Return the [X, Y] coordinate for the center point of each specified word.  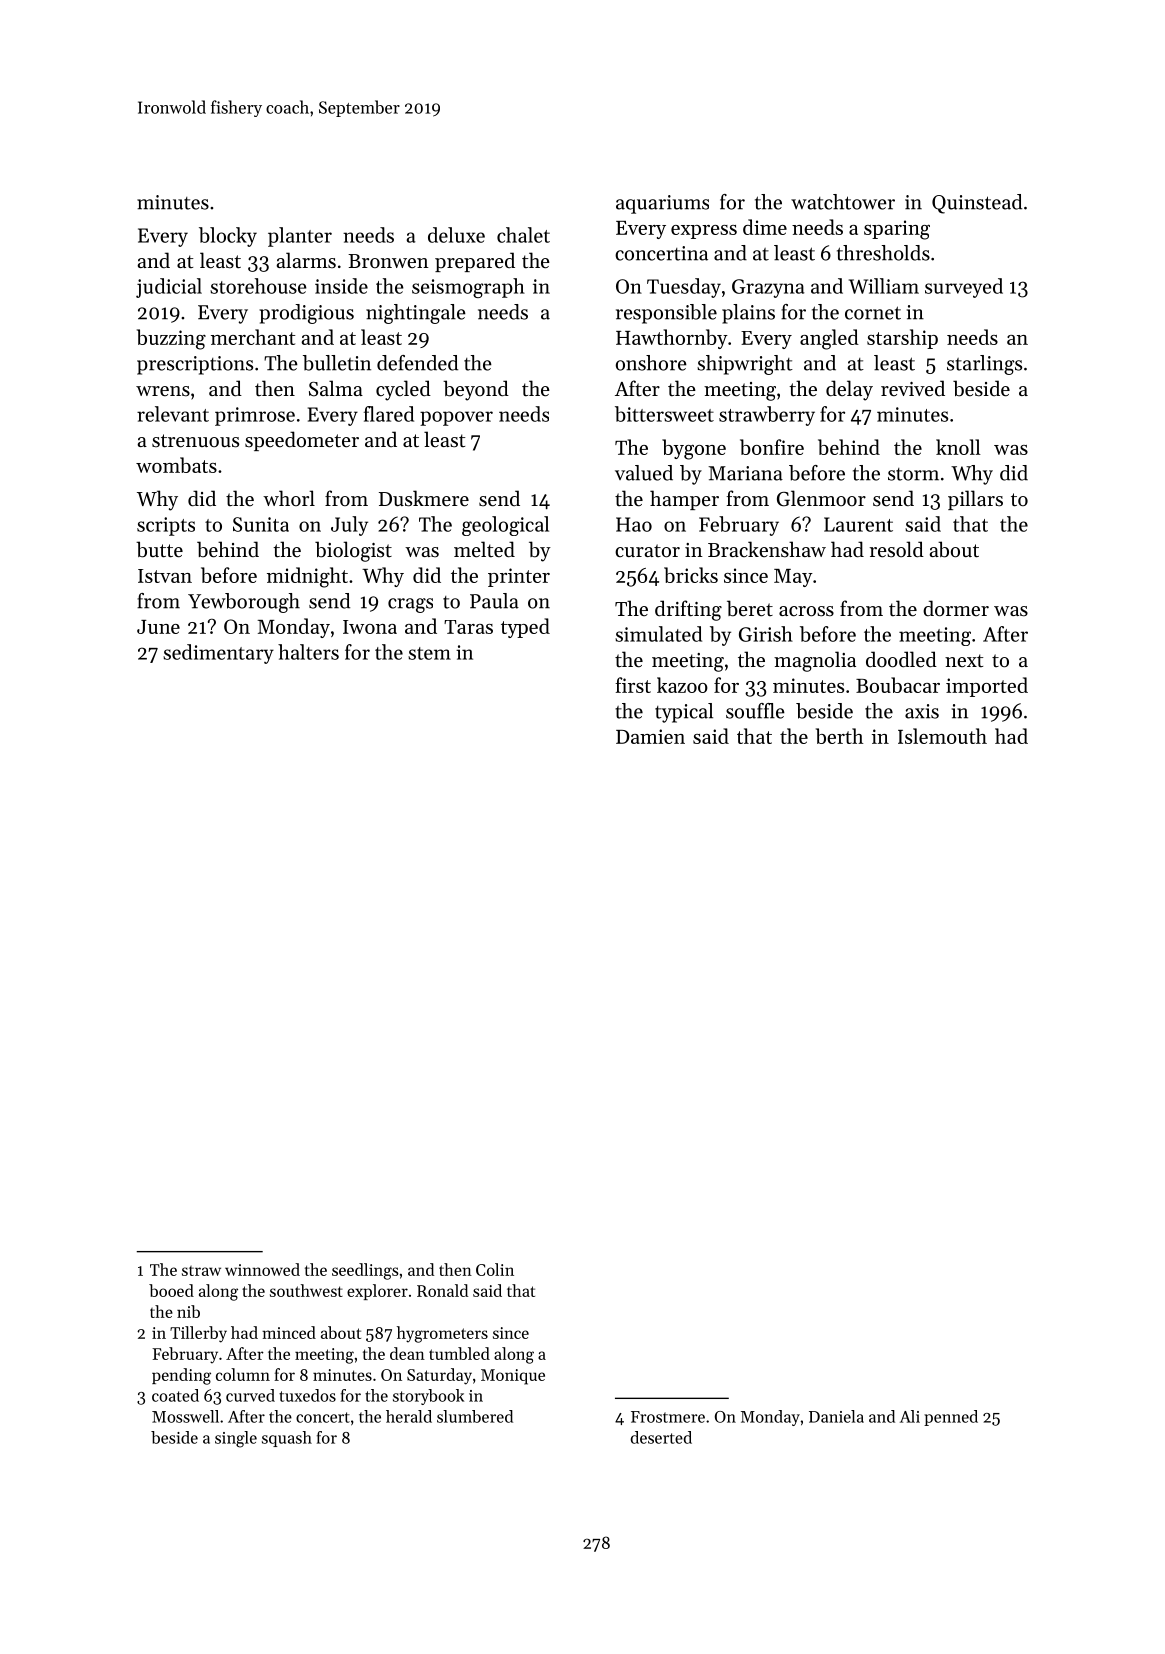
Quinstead [977, 204]
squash [287, 1439]
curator [647, 551]
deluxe [456, 235]
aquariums [662, 204]
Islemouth [942, 736]
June [158, 627]
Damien [650, 736]
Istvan [165, 576]
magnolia [815, 661]
